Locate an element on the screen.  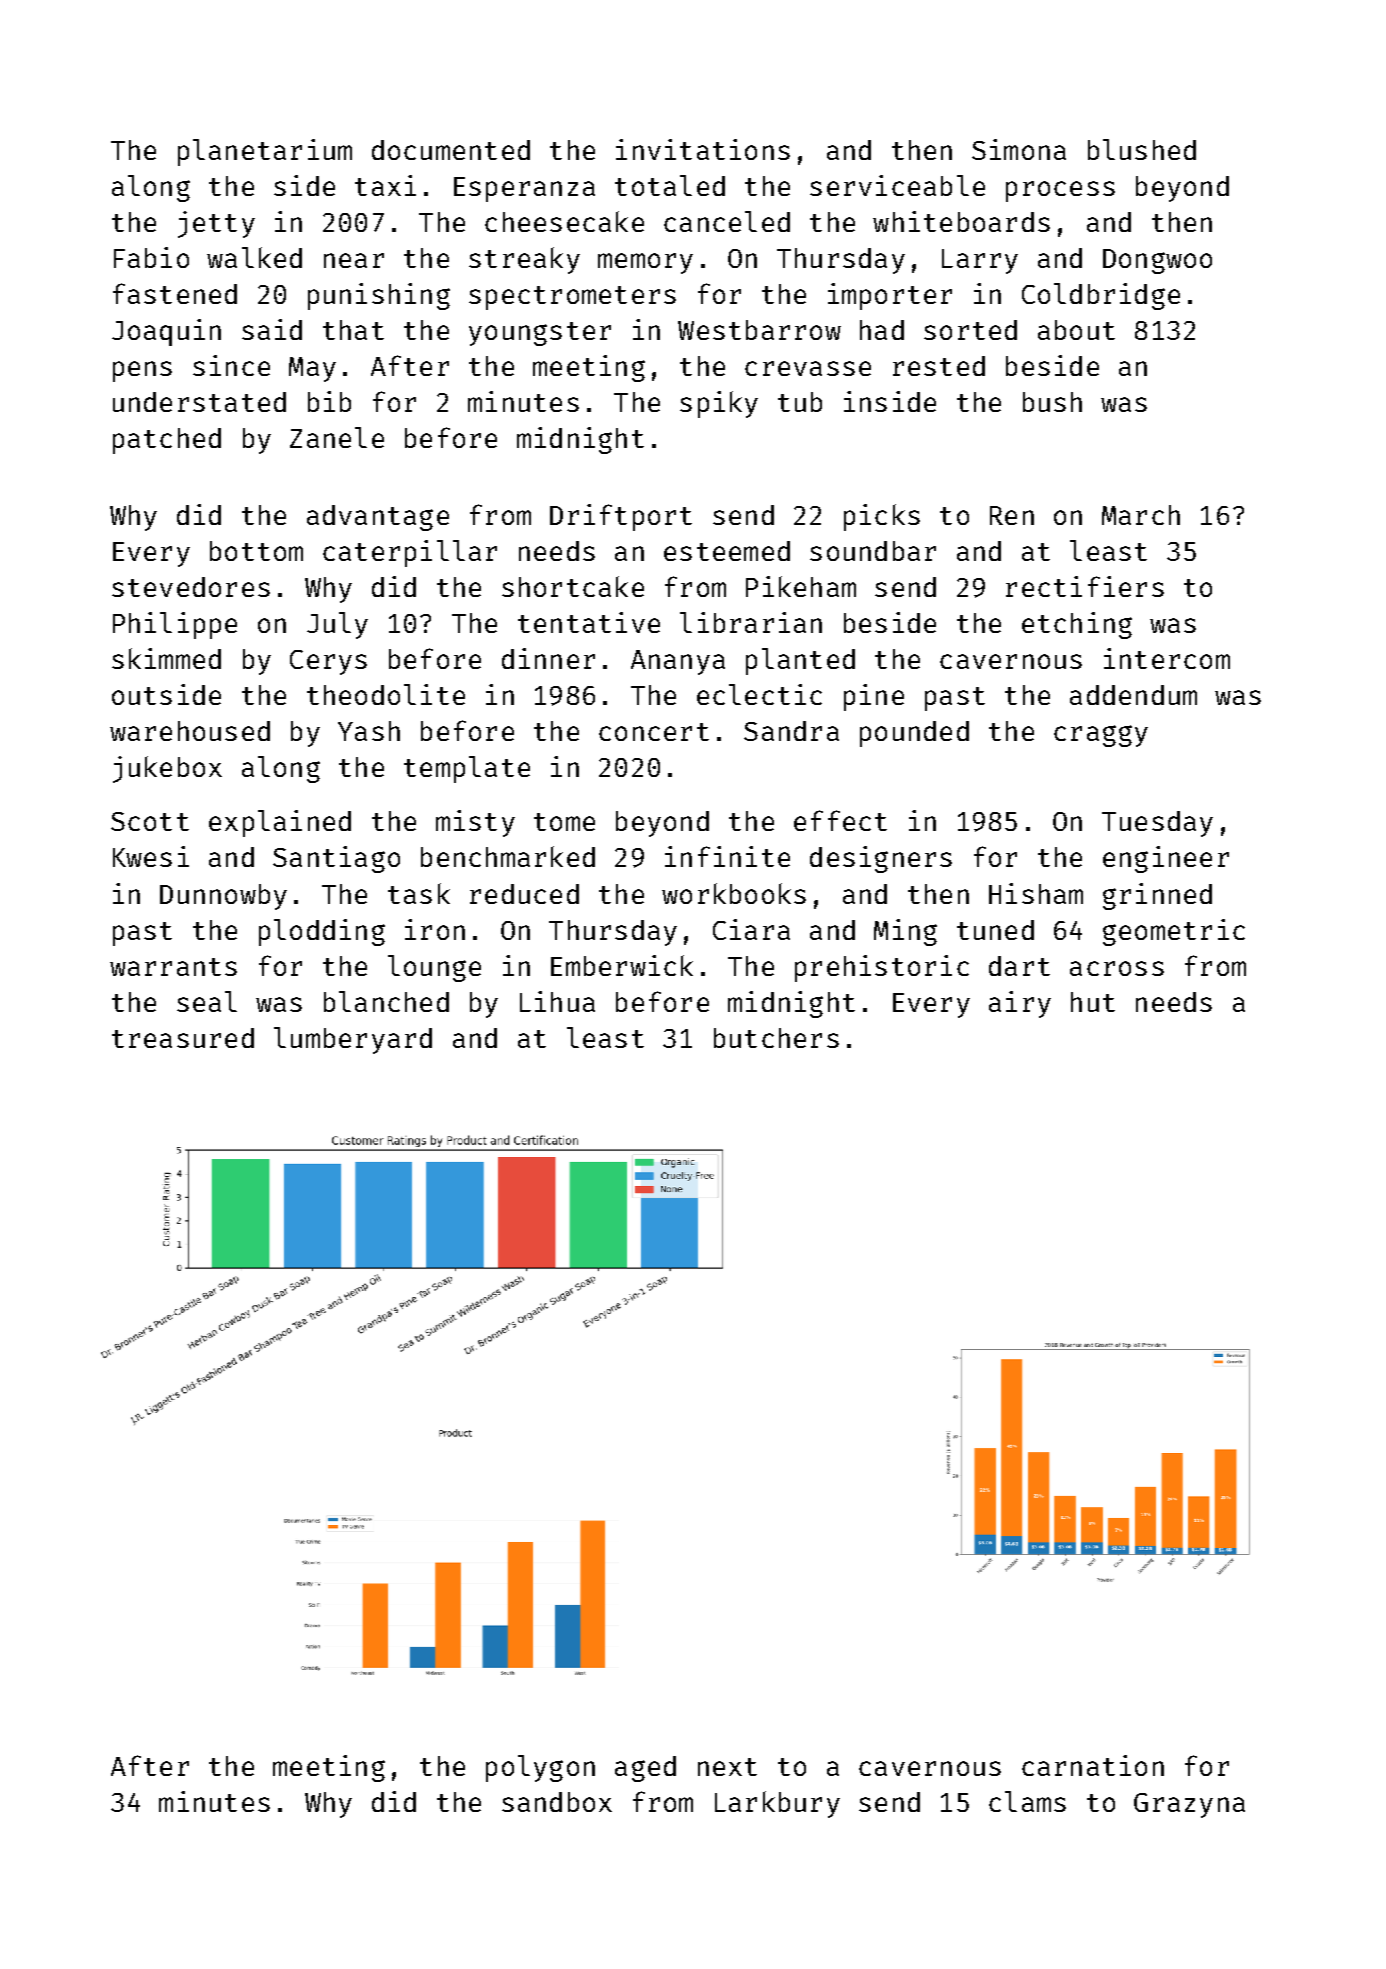
hut is located at coordinates (1093, 1002).
